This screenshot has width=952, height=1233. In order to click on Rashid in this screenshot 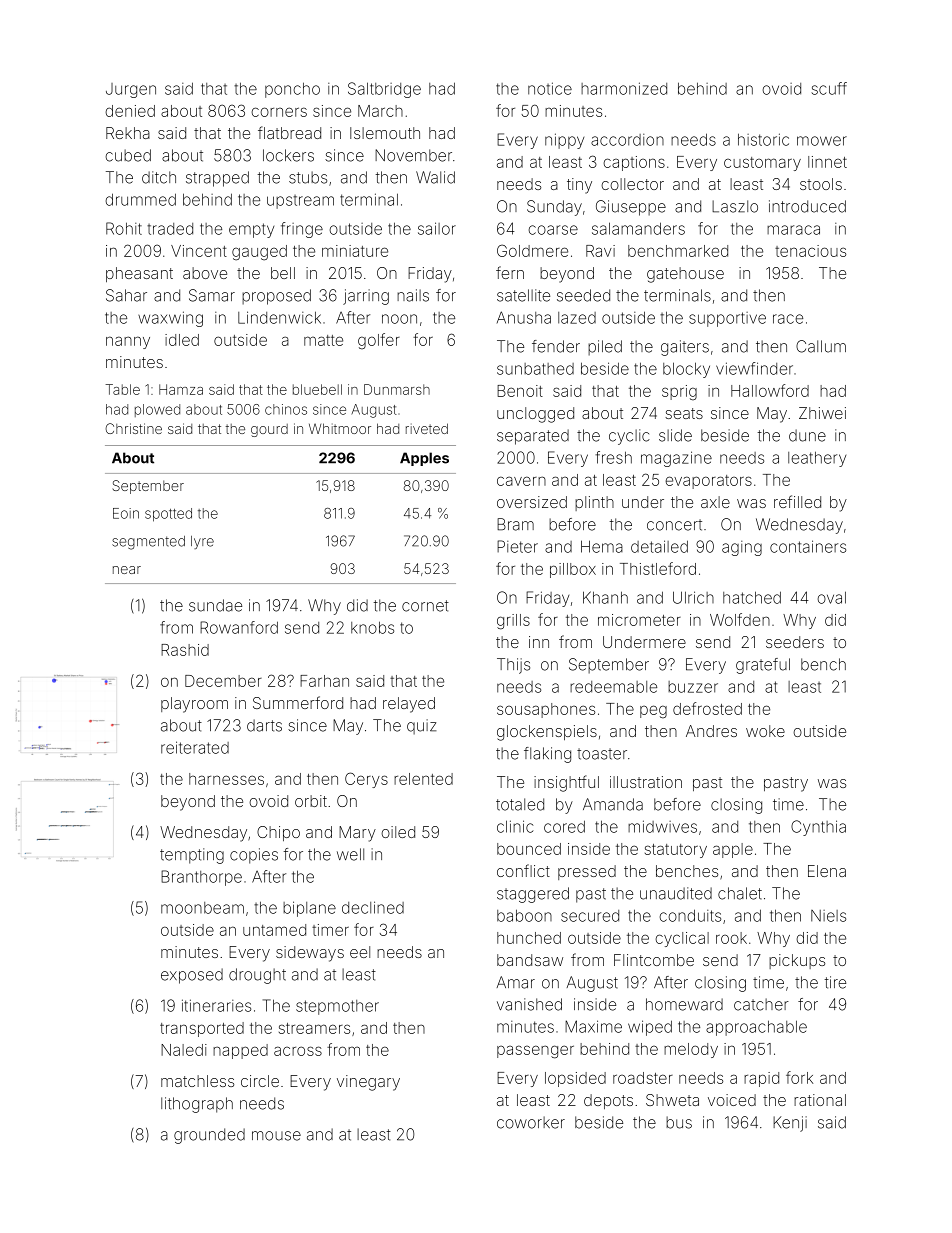, I will do `click(185, 650)`.
